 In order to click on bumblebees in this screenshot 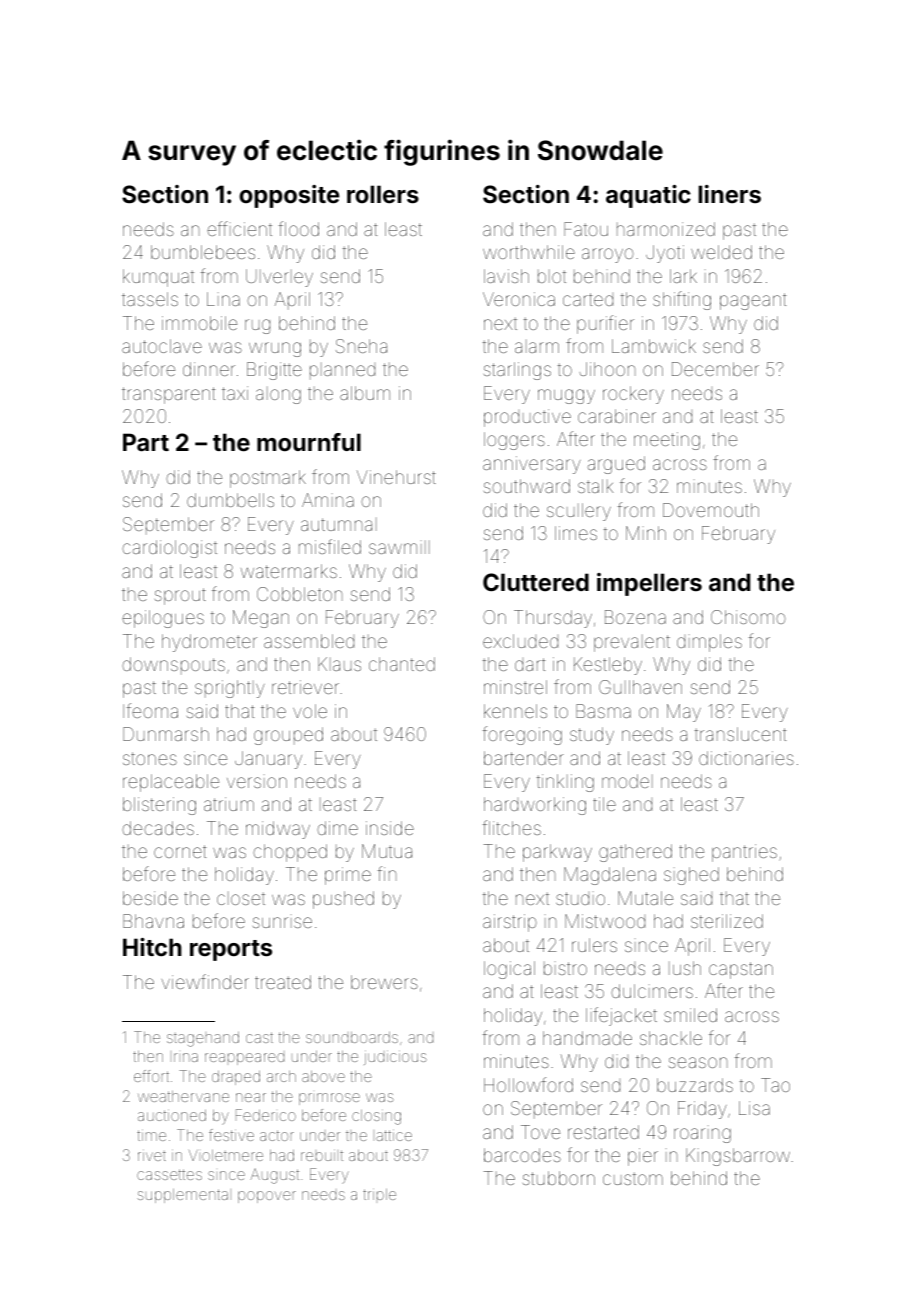, I will do `click(203, 252)`.
